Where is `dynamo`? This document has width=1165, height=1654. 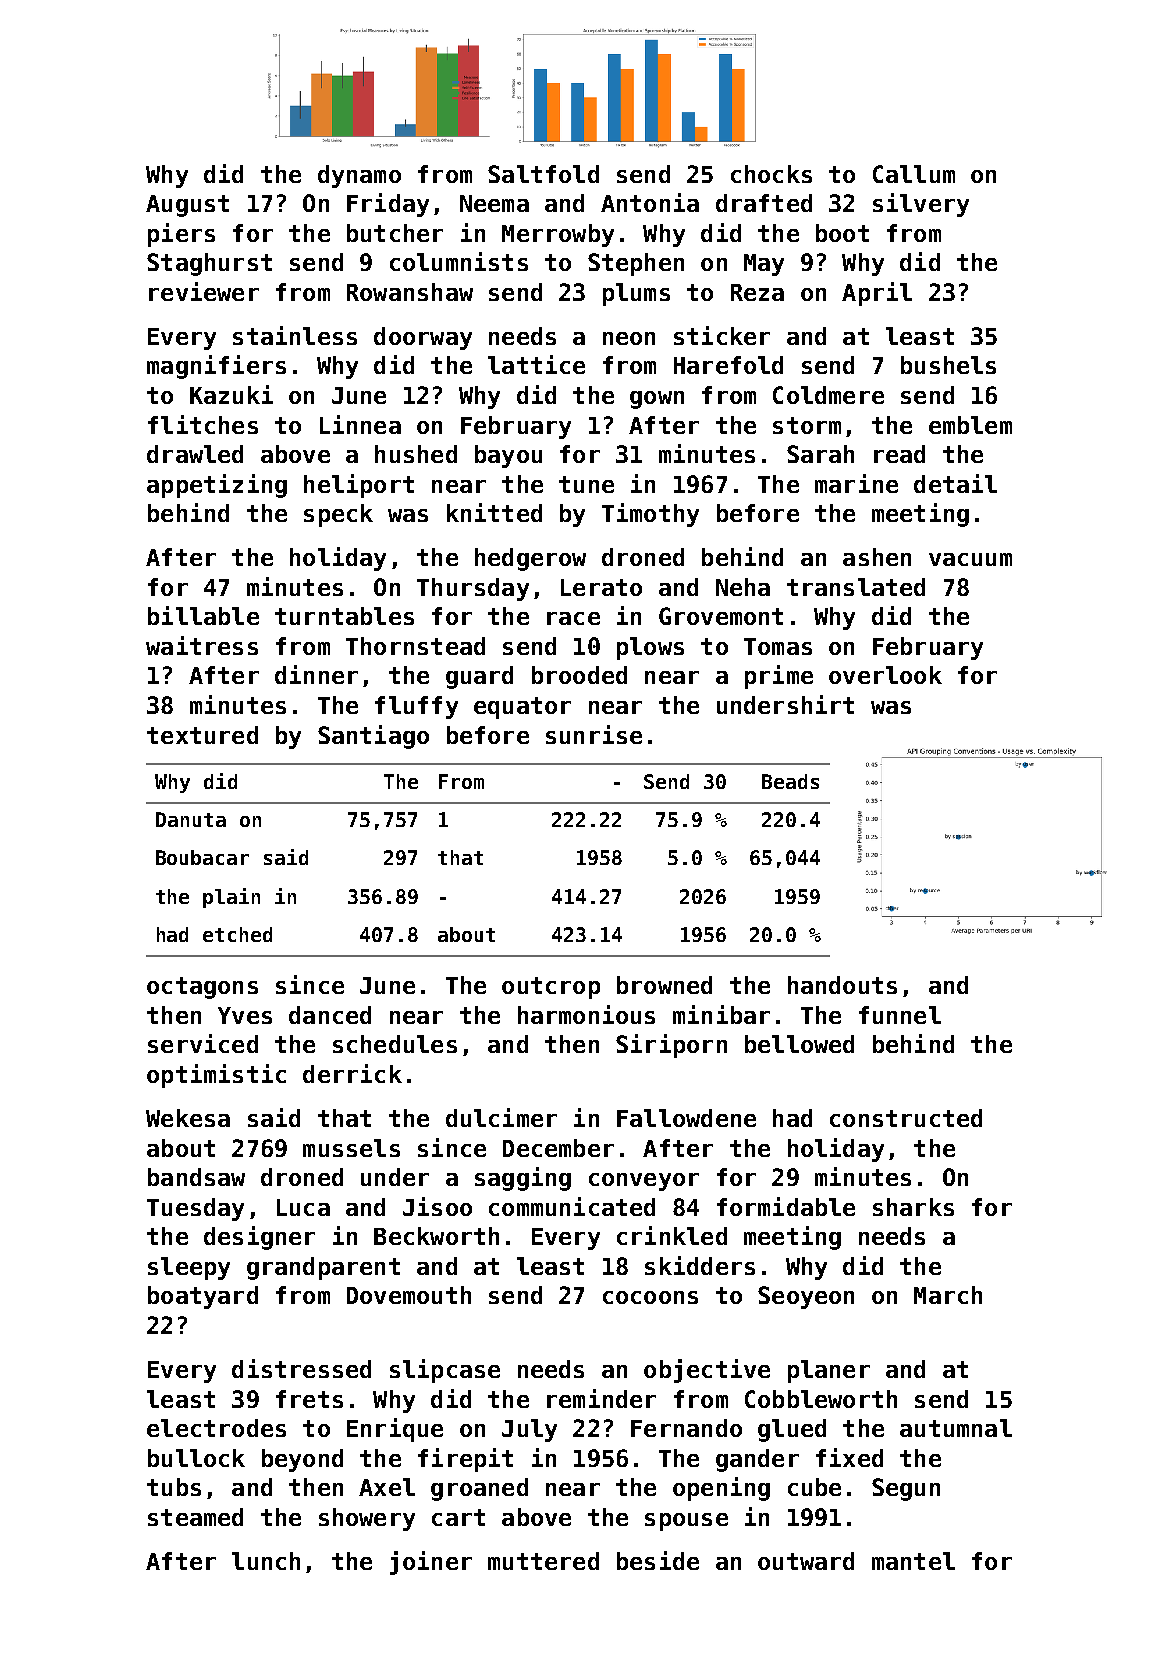 dynamo is located at coordinates (359, 176).
